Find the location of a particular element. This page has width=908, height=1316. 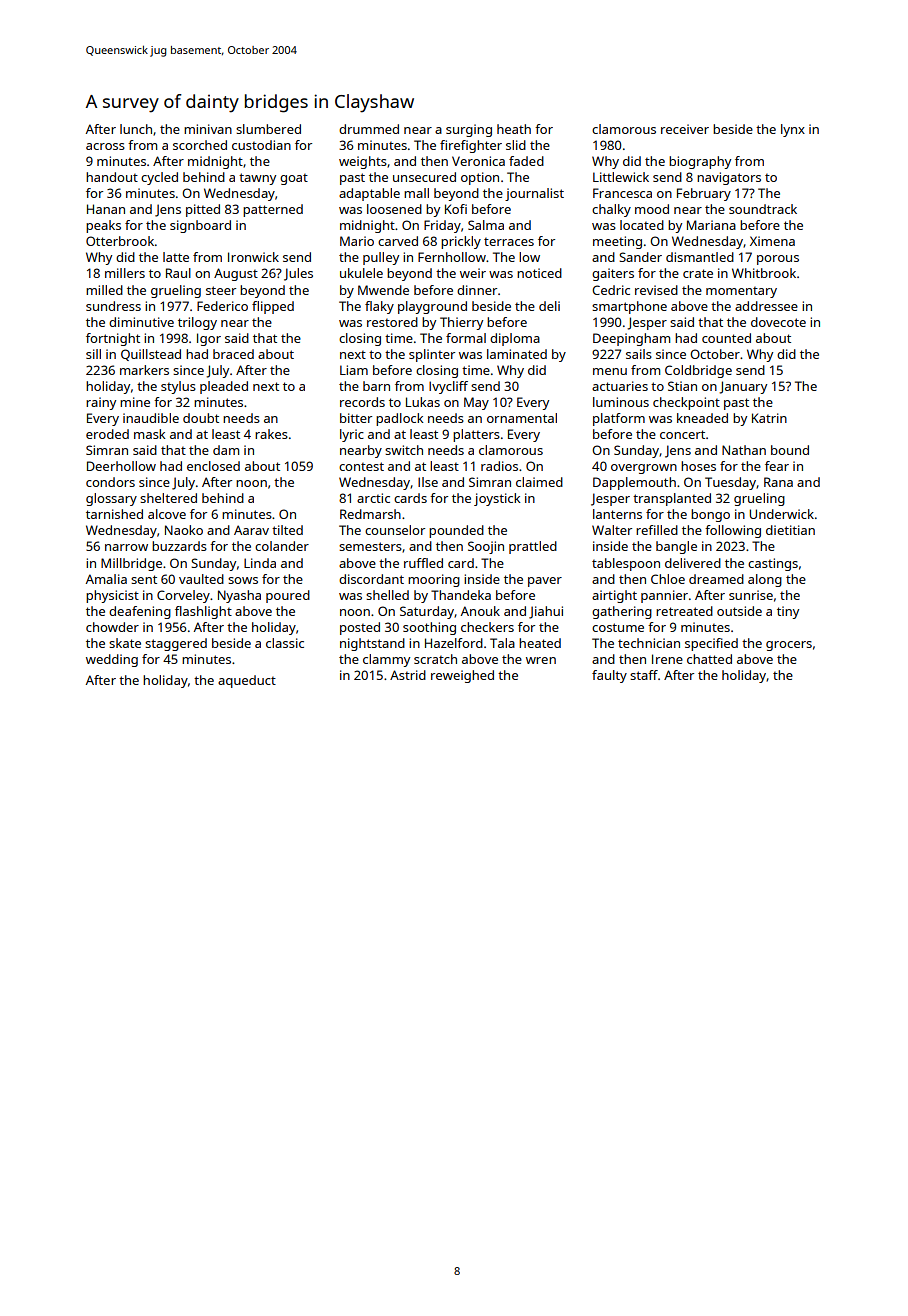

prattled is located at coordinates (533, 547).
